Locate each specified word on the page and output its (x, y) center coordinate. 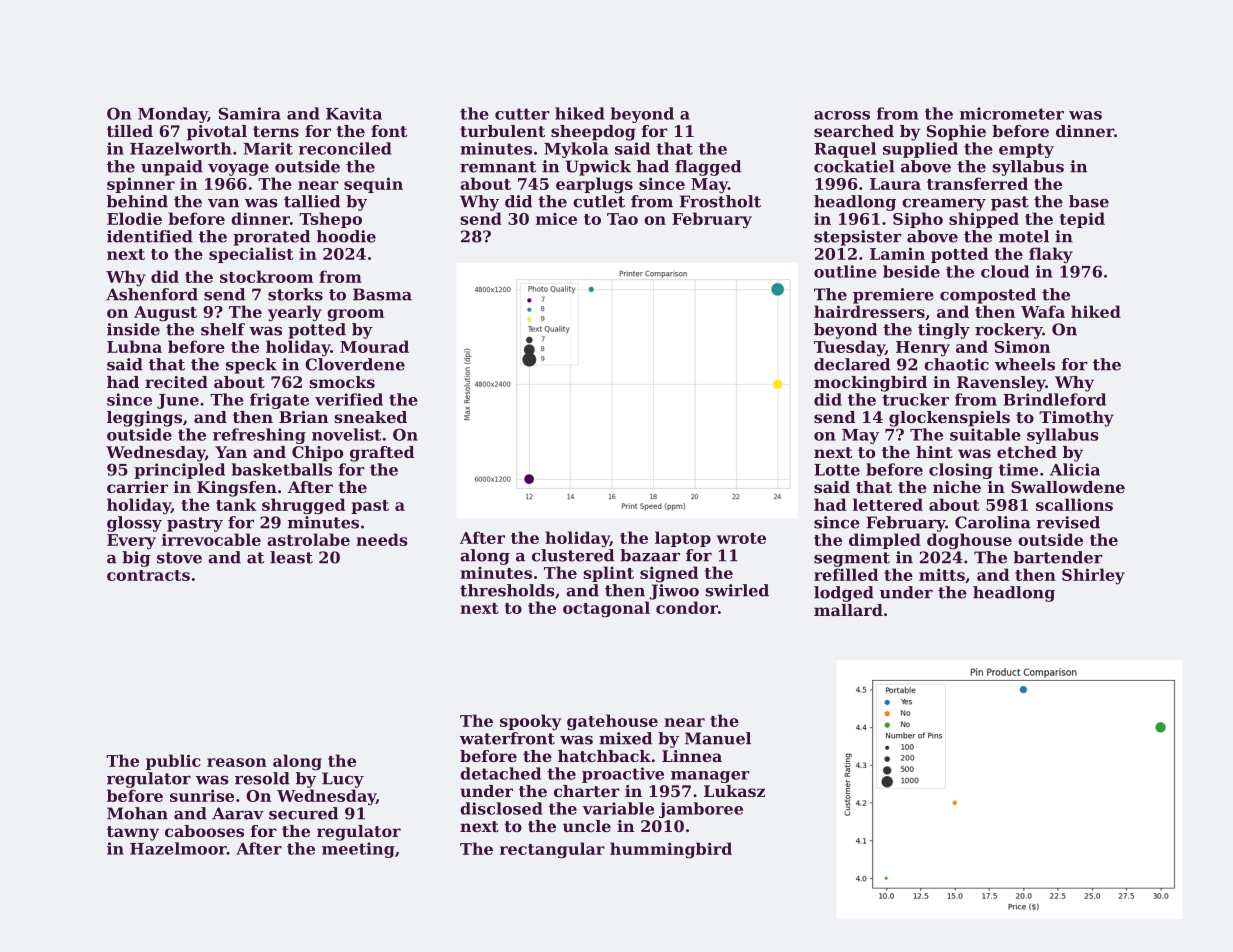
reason (237, 762)
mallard (848, 610)
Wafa (1043, 311)
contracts (148, 575)
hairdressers (869, 311)
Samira (250, 113)
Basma (382, 294)
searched (854, 131)
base (1089, 201)
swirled (737, 590)
